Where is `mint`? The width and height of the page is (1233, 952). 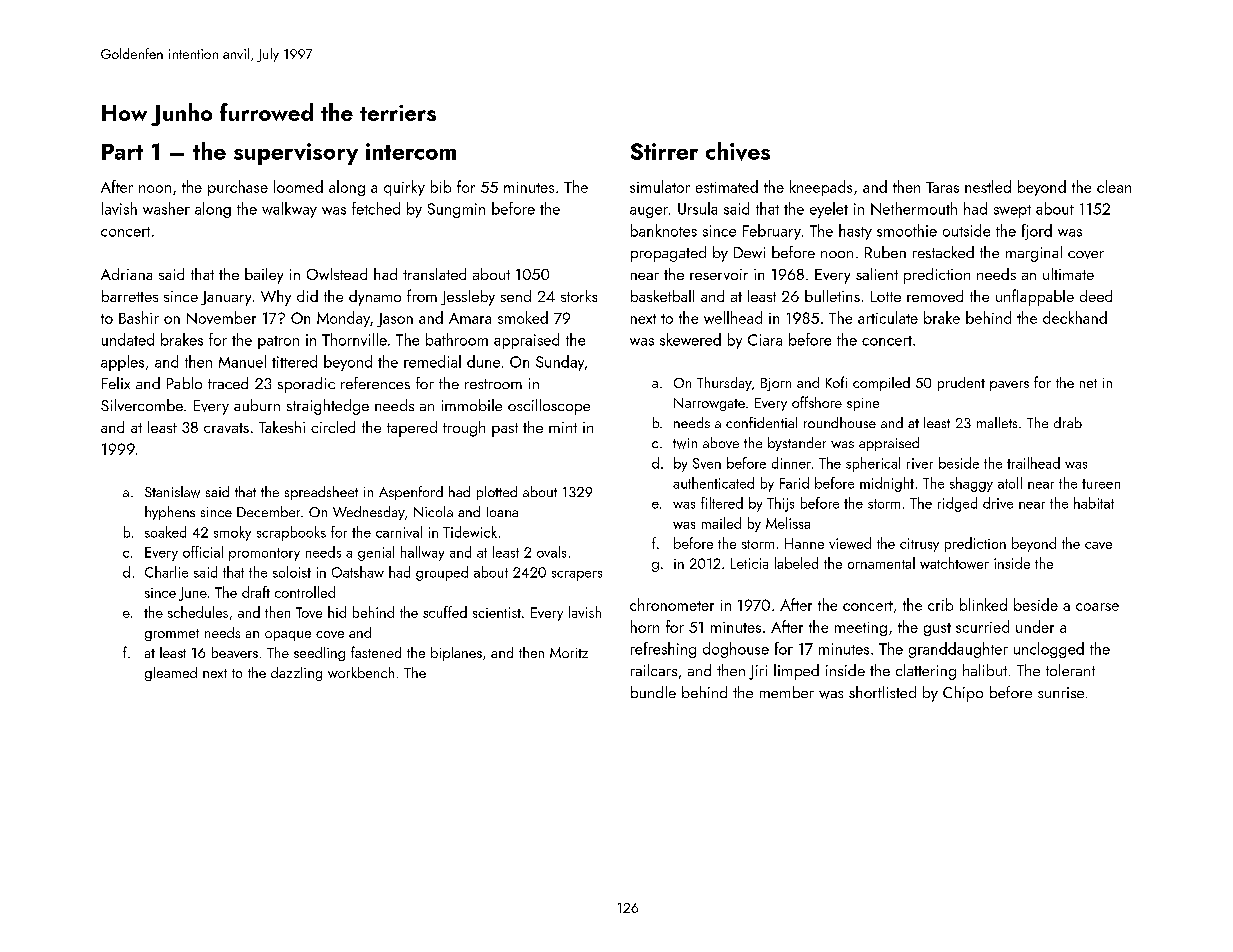
mint is located at coordinates (563, 427).
